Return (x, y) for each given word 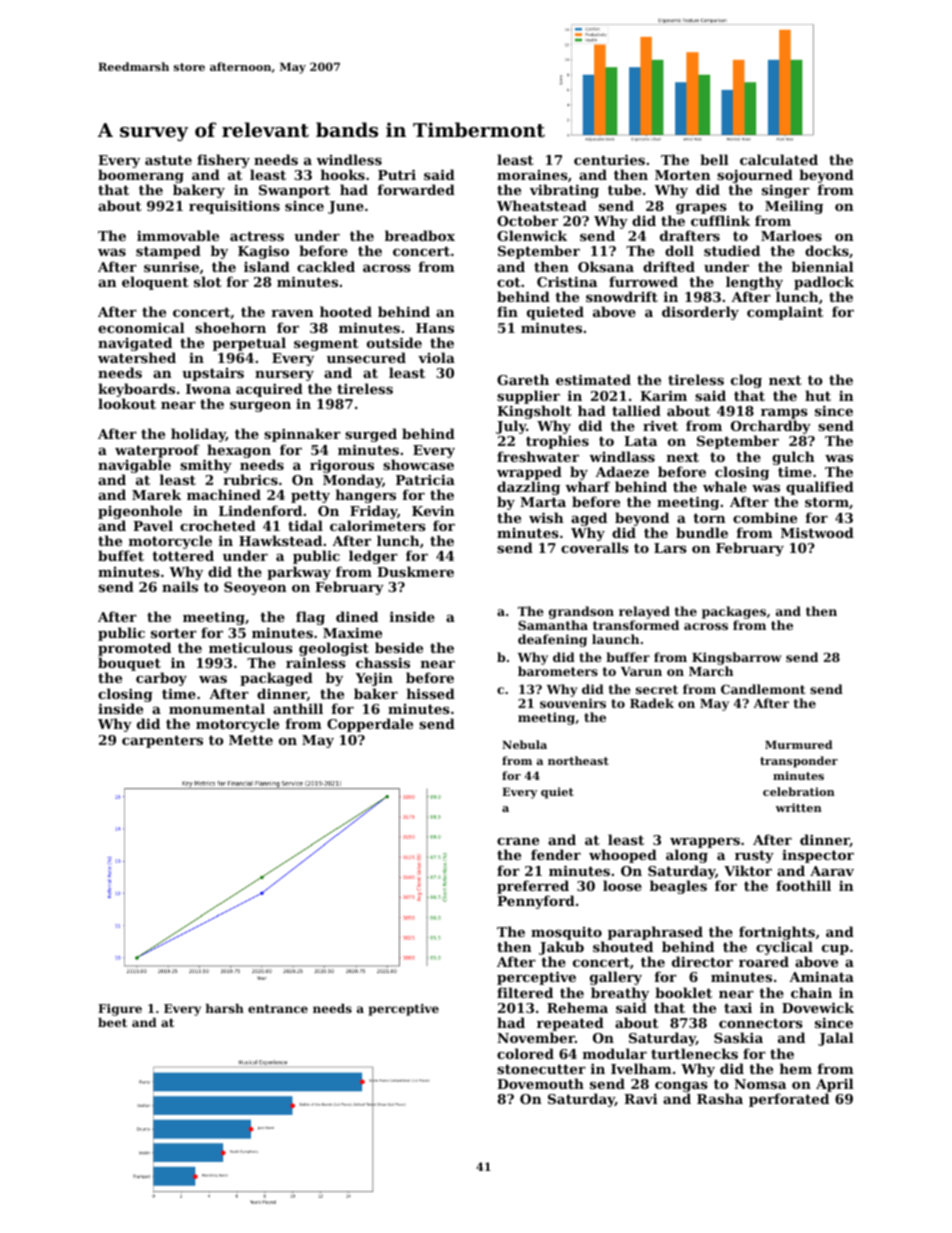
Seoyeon (255, 588)
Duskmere (415, 571)
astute (168, 160)
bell (714, 159)
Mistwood (817, 532)
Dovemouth (540, 1083)
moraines (532, 175)
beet (112, 1022)
